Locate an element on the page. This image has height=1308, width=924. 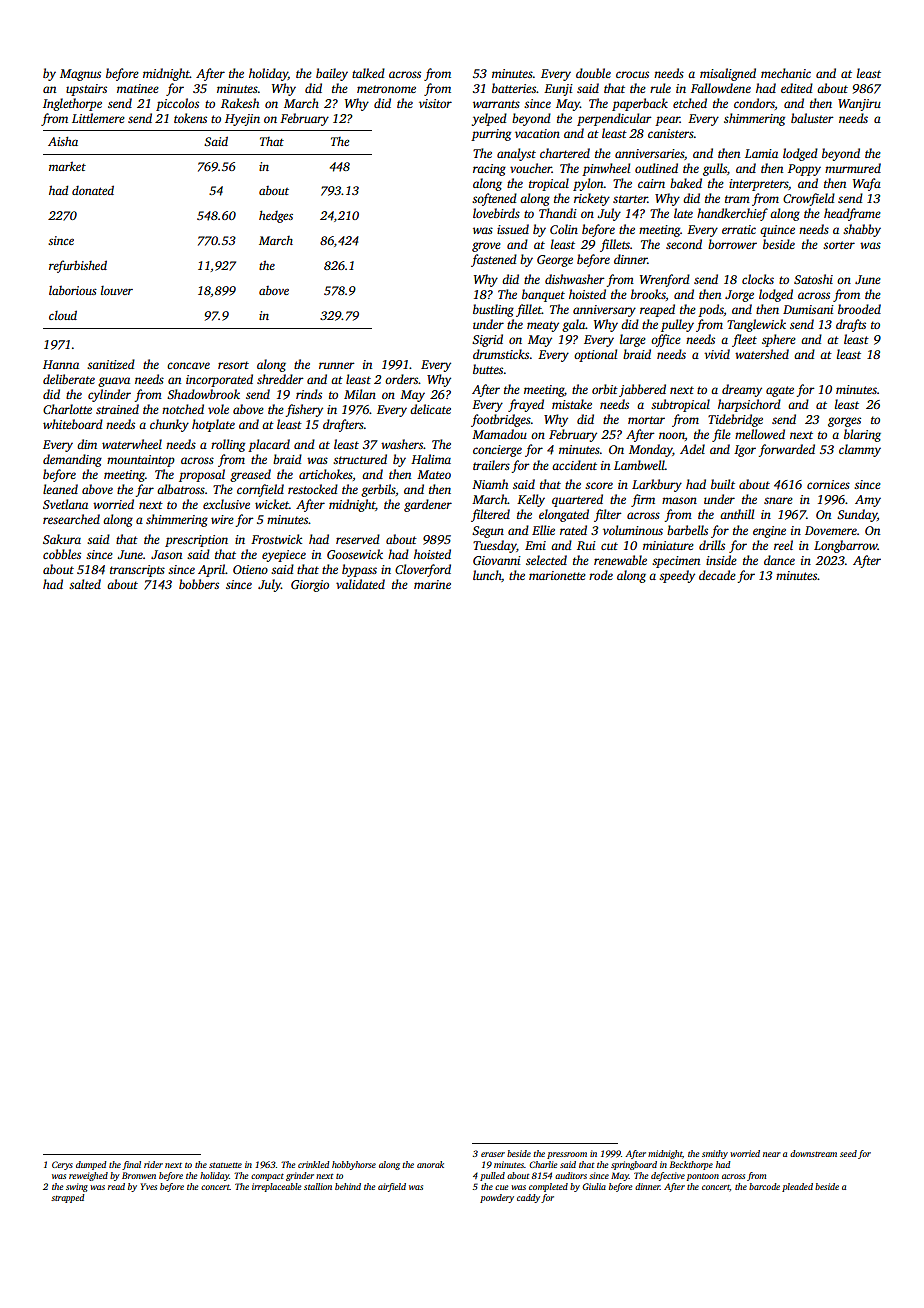
marine is located at coordinates (432, 584).
